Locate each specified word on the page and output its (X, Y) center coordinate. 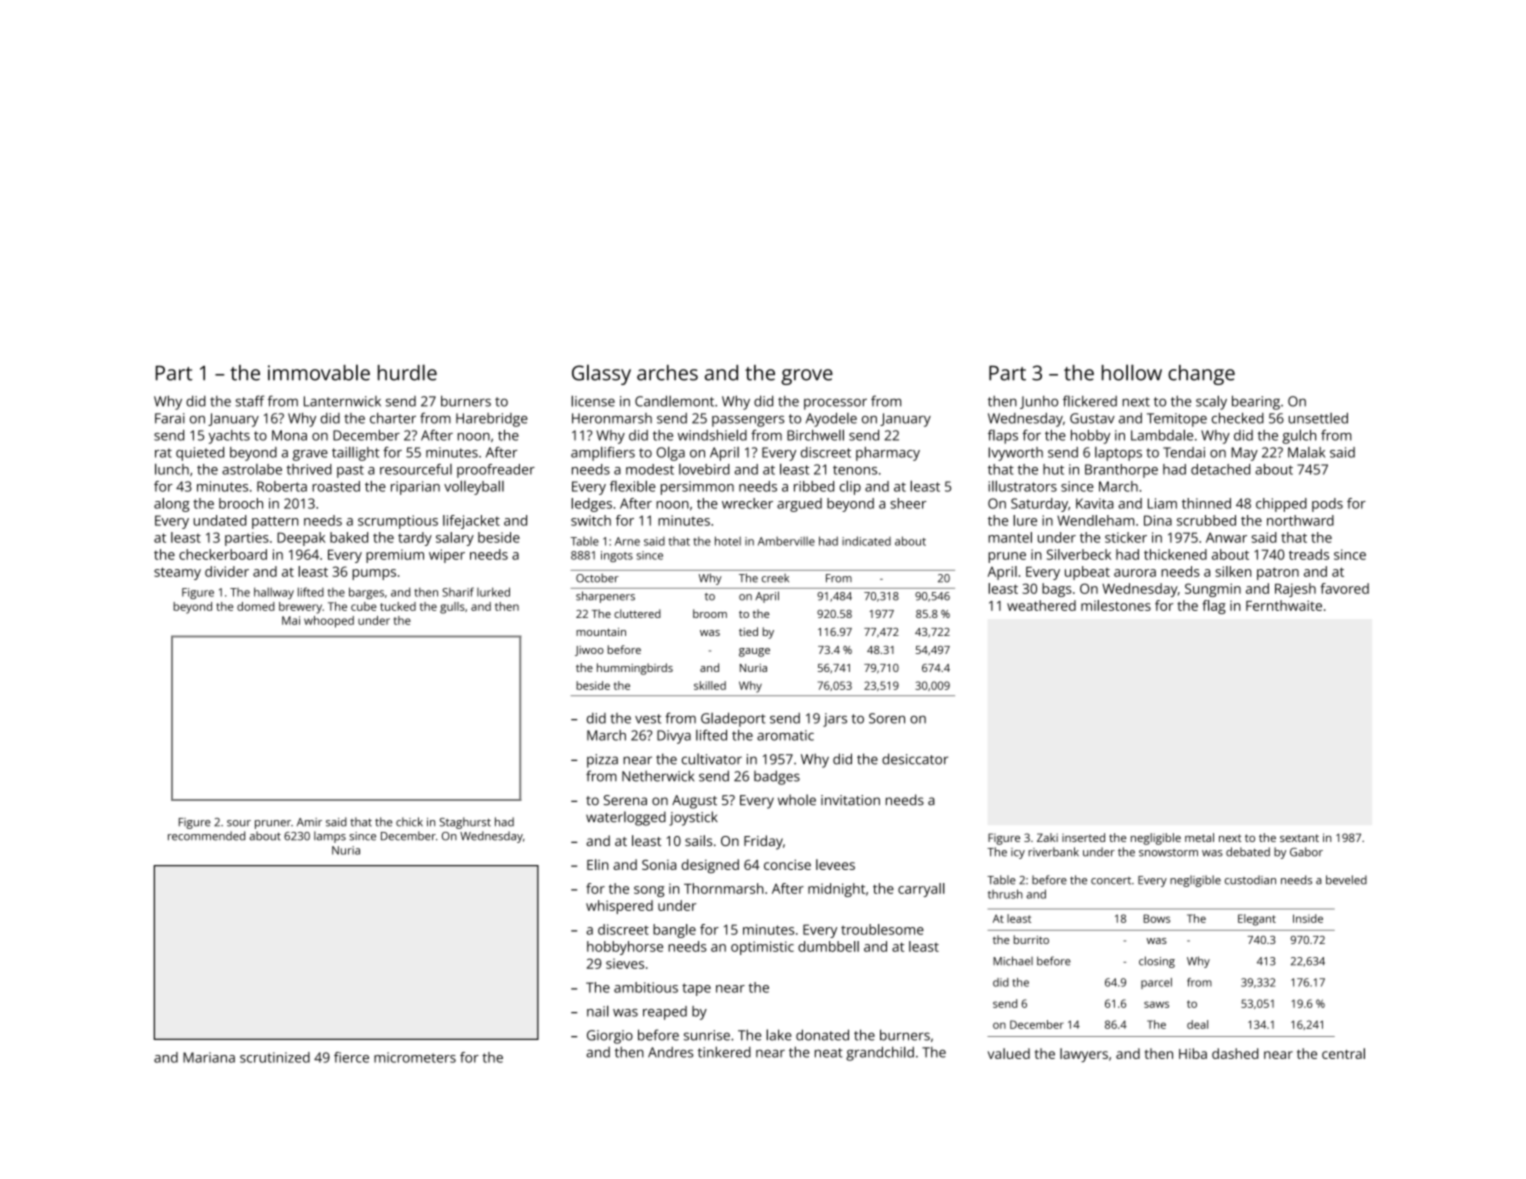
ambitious (646, 987)
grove (807, 377)
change (1201, 375)
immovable (319, 372)
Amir (309, 822)
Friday (763, 842)
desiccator (915, 759)
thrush (1005, 894)
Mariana (209, 1057)
